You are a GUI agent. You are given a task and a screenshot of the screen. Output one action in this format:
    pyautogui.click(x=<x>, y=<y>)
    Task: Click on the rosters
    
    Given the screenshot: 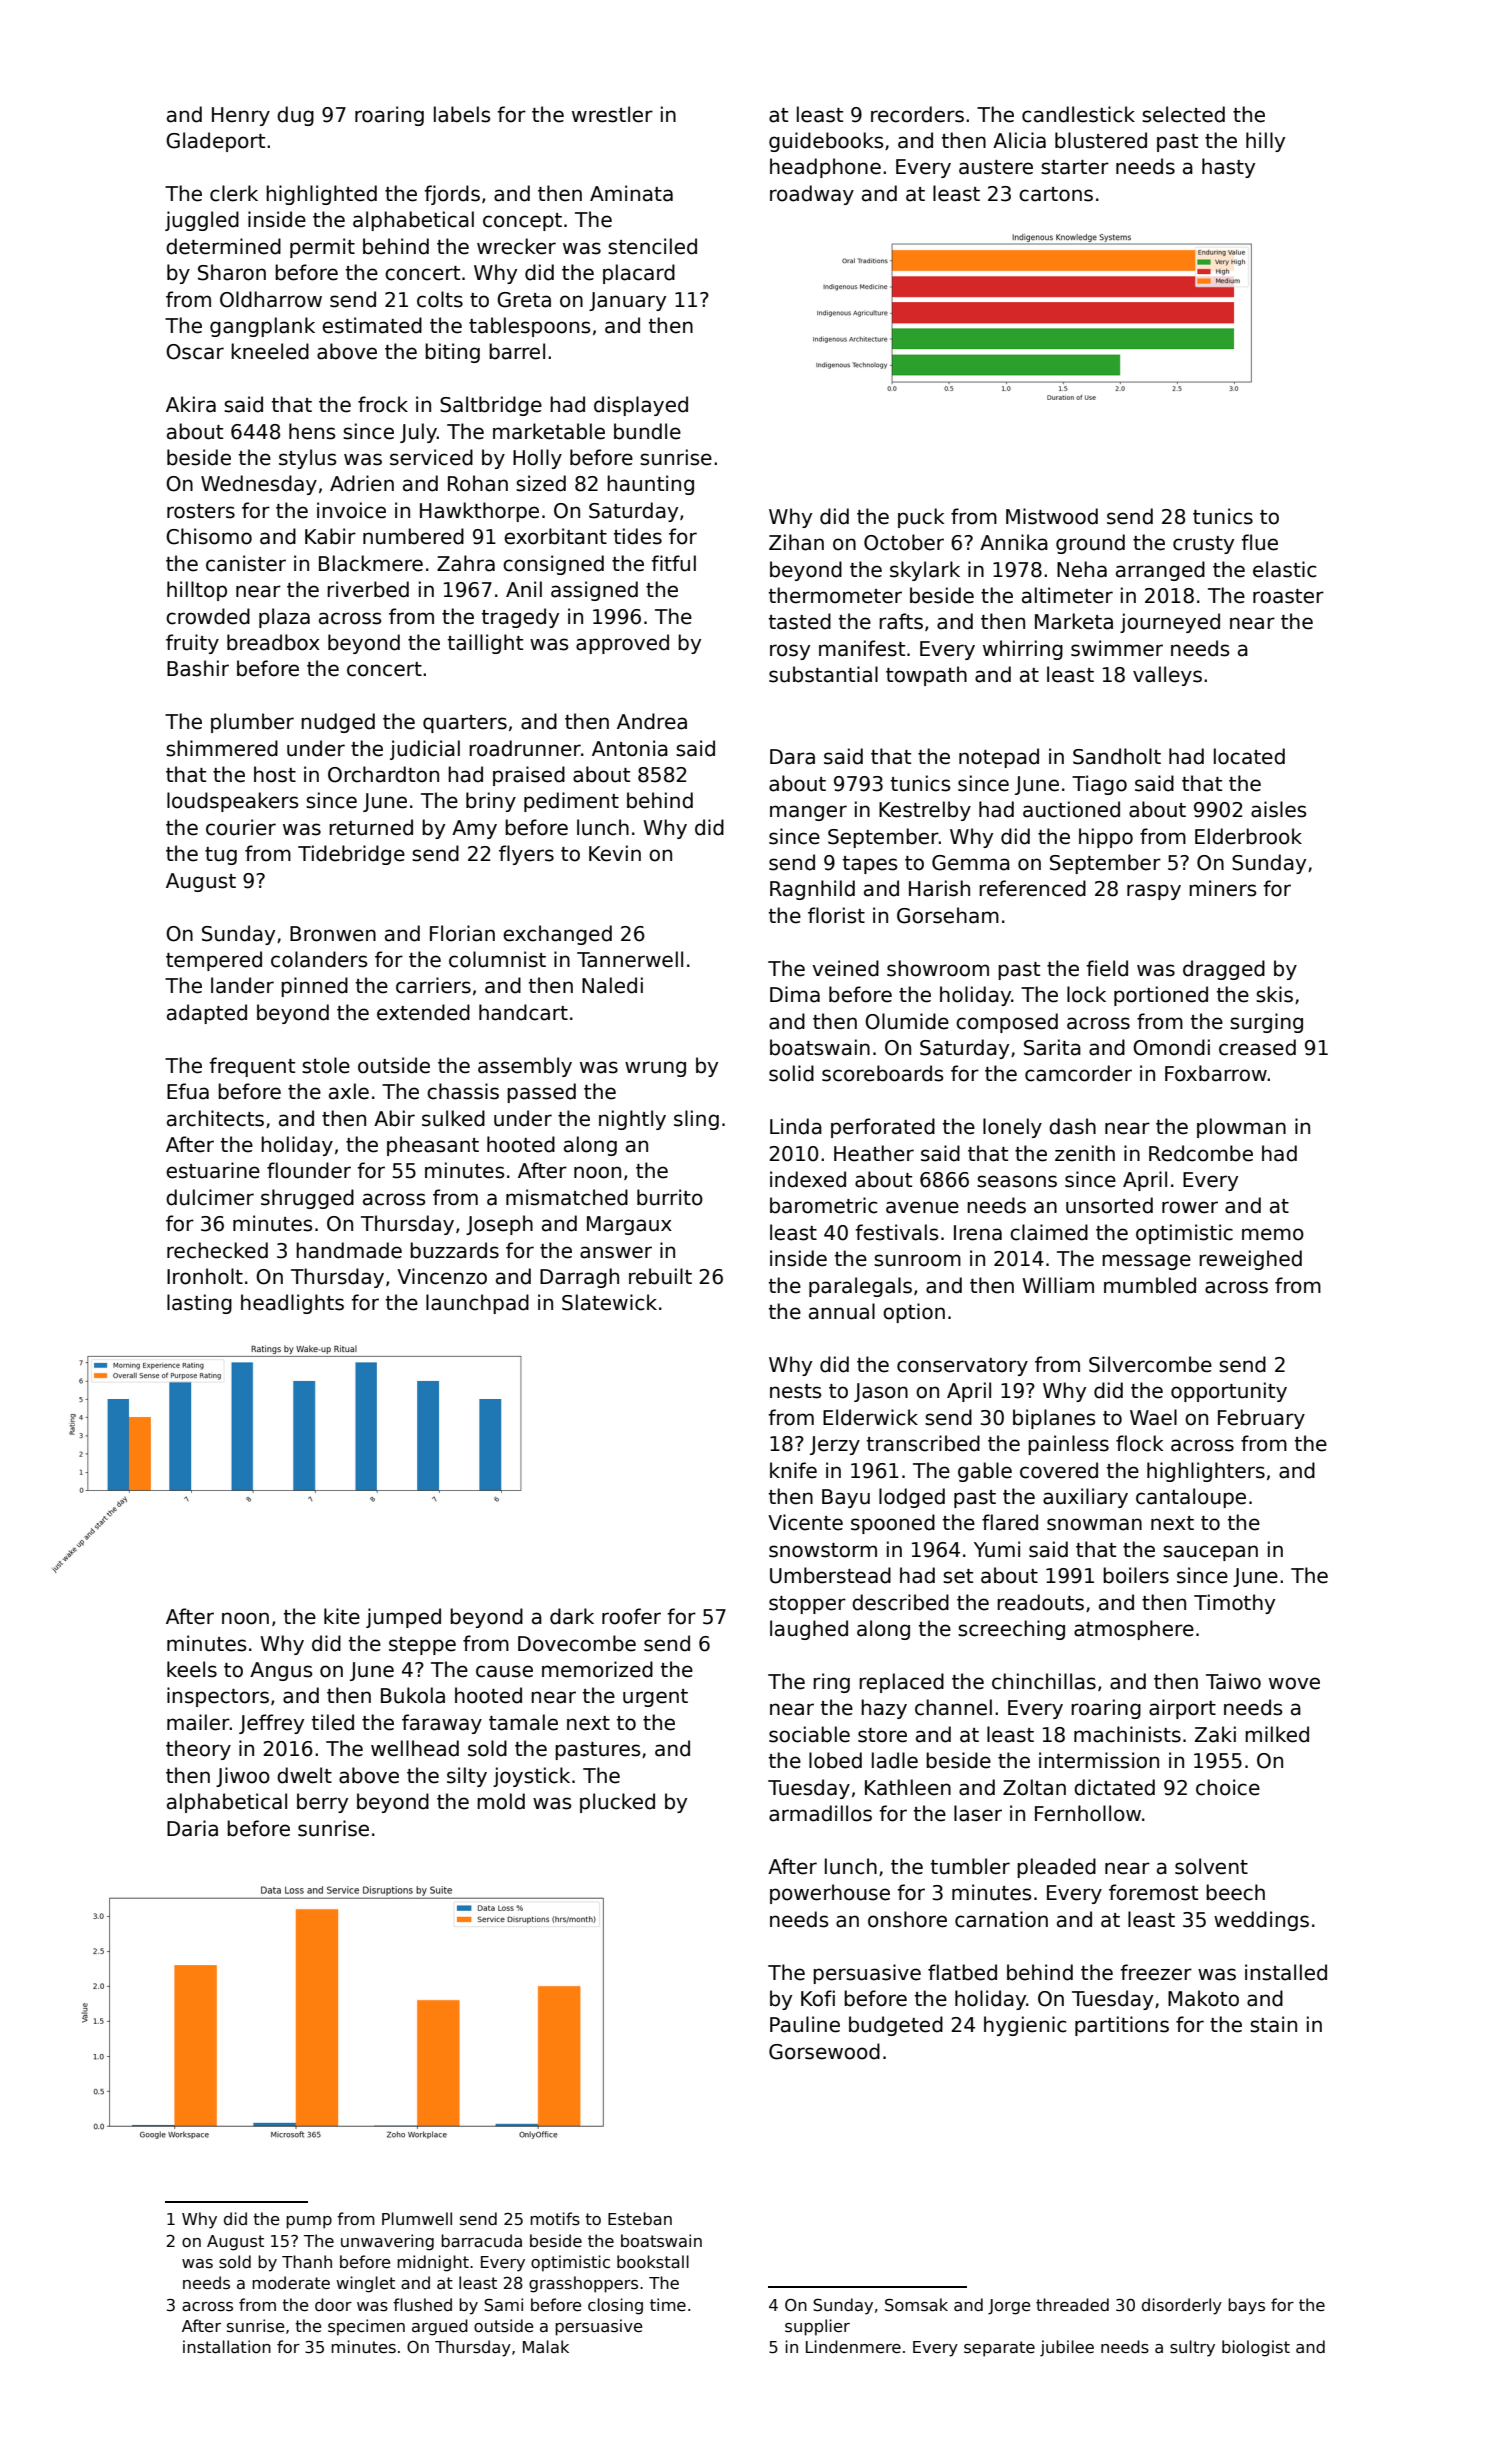 What is the action you would take?
    pyautogui.click(x=201, y=511)
